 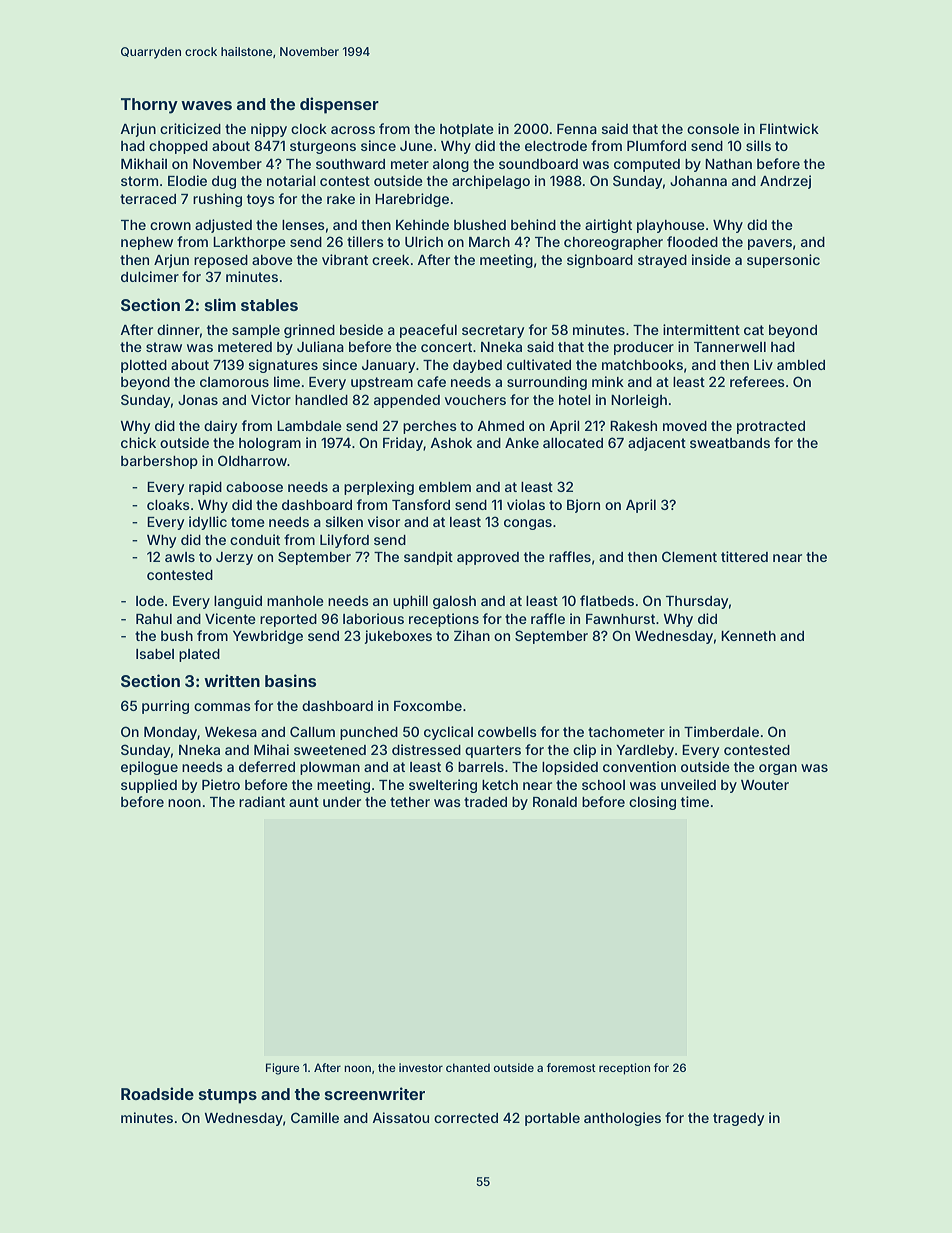 I want to click on Mikhail, so click(x=144, y=163).
